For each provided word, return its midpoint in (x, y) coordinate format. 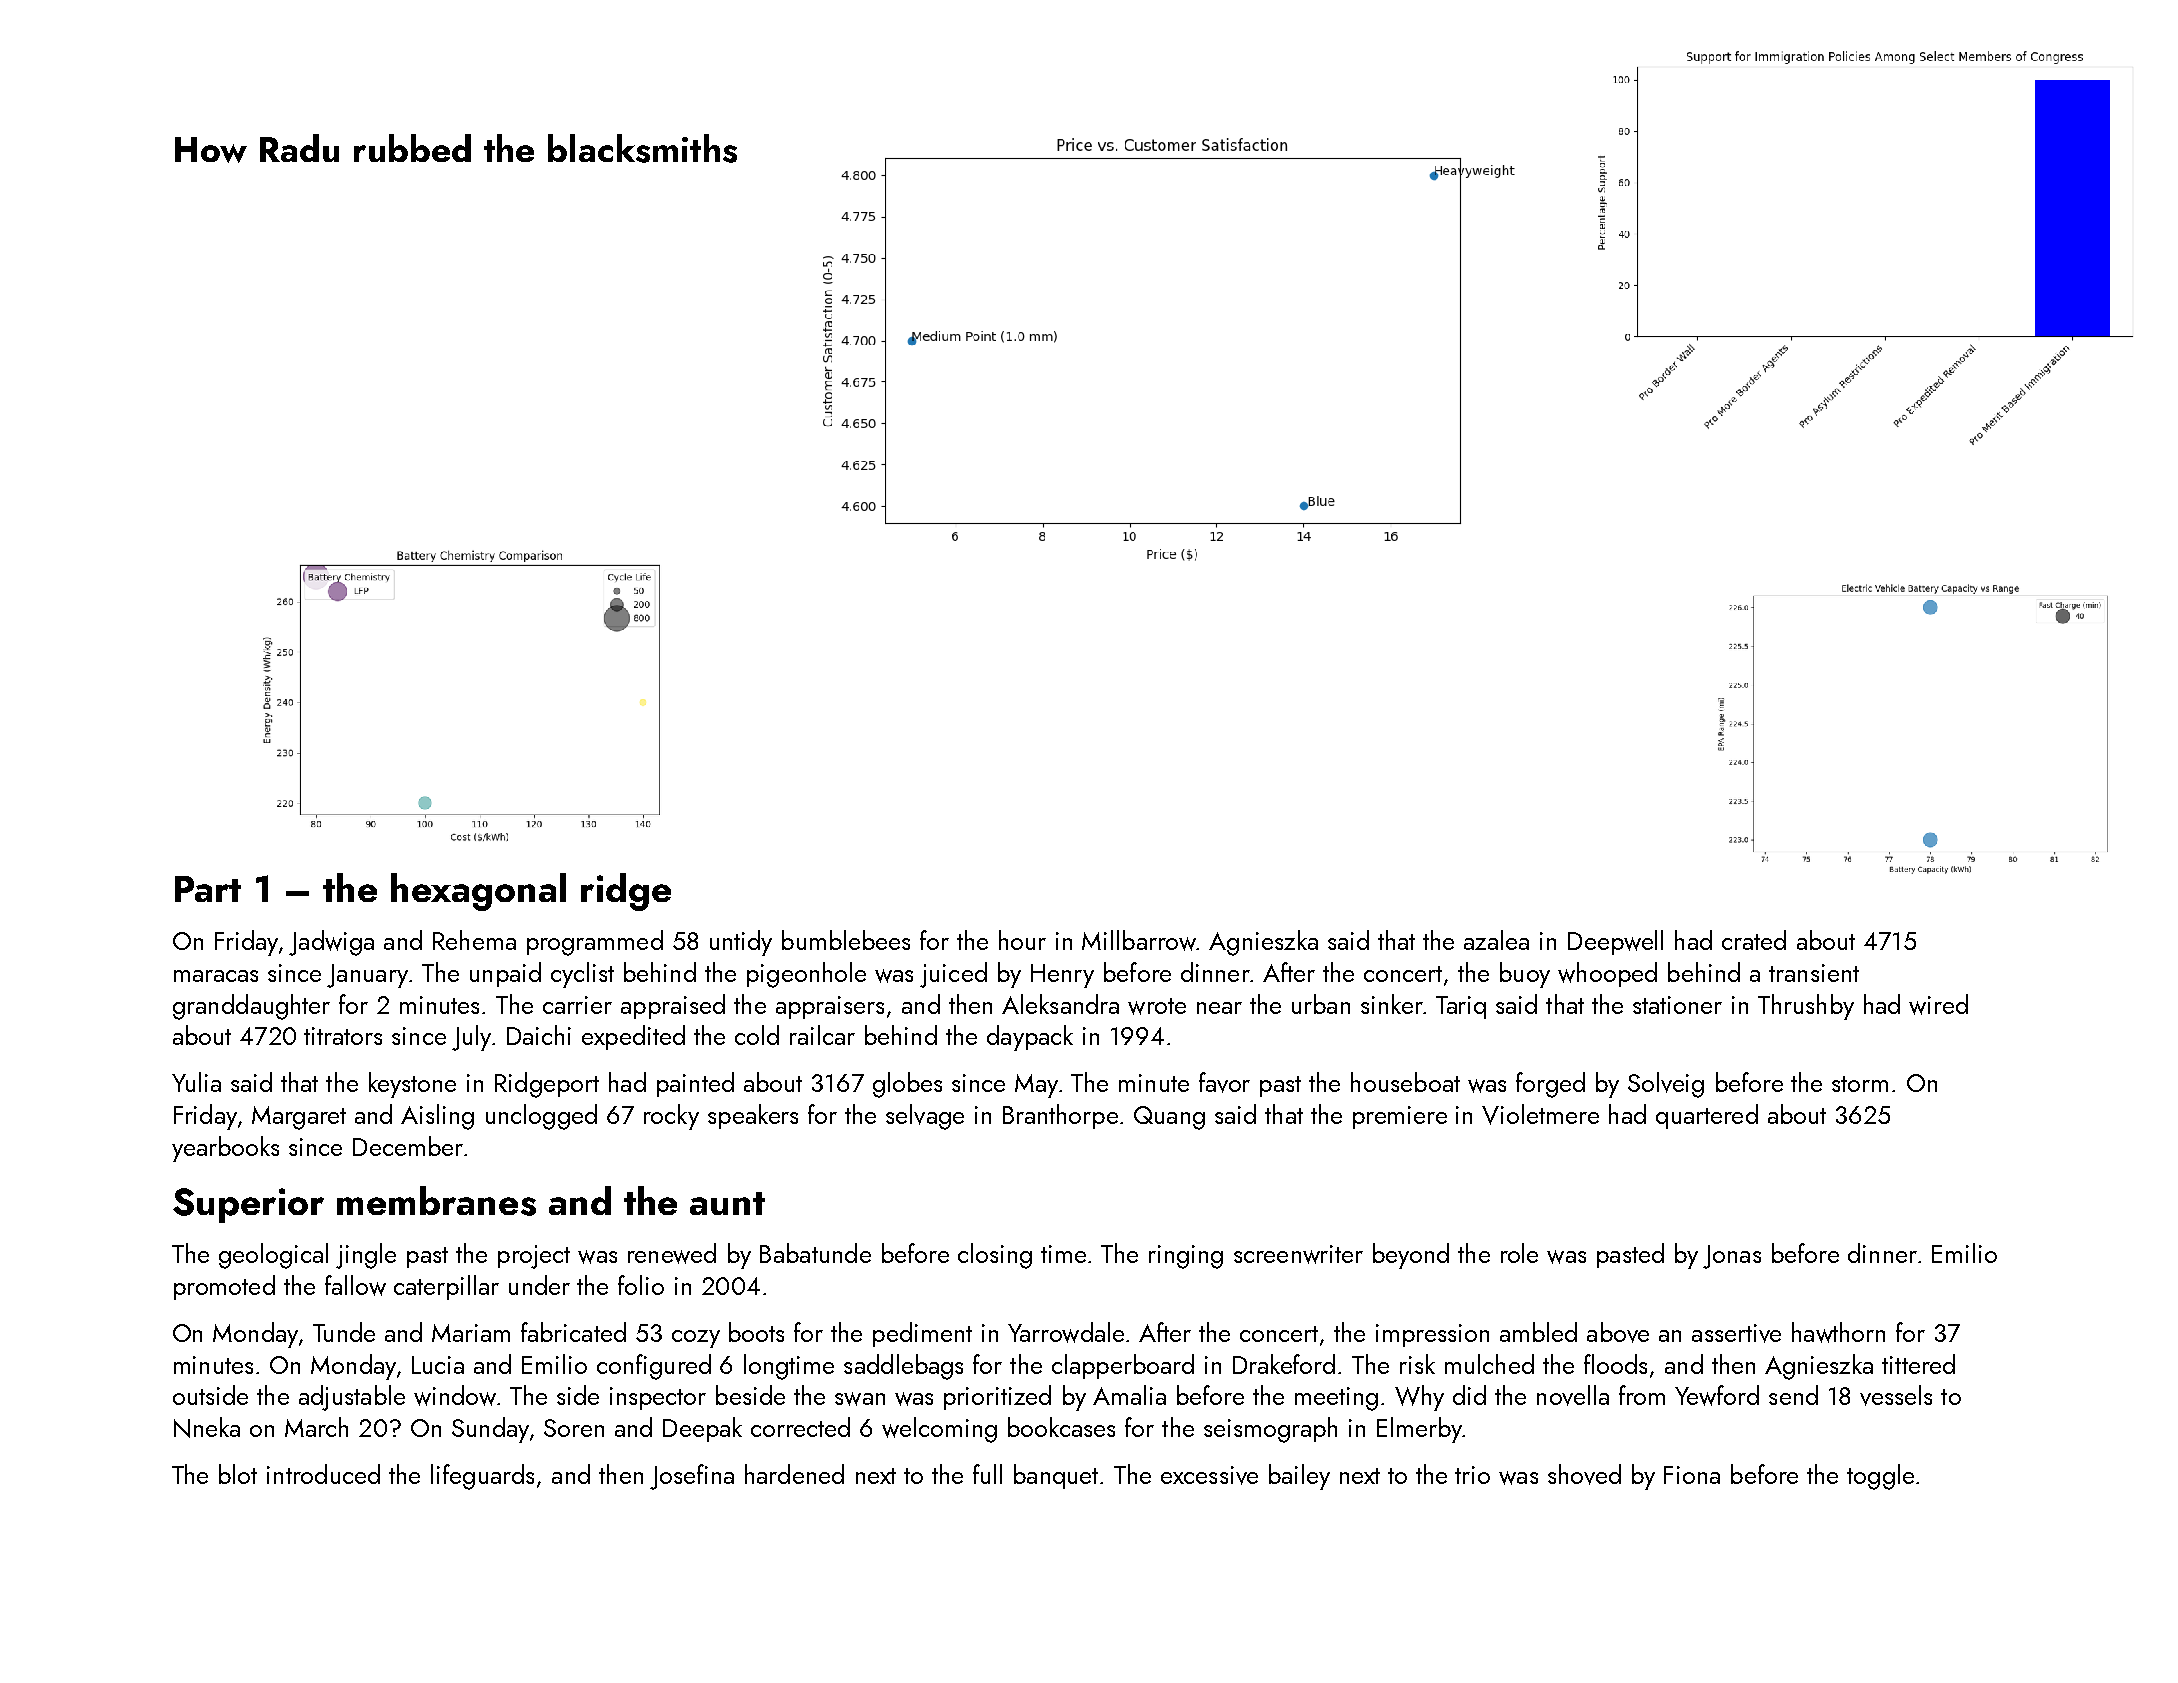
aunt (727, 1203)
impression (1432, 1335)
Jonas (1732, 1257)
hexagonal (478, 892)
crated (1754, 940)
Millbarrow (1139, 940)
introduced (323, 1474)
